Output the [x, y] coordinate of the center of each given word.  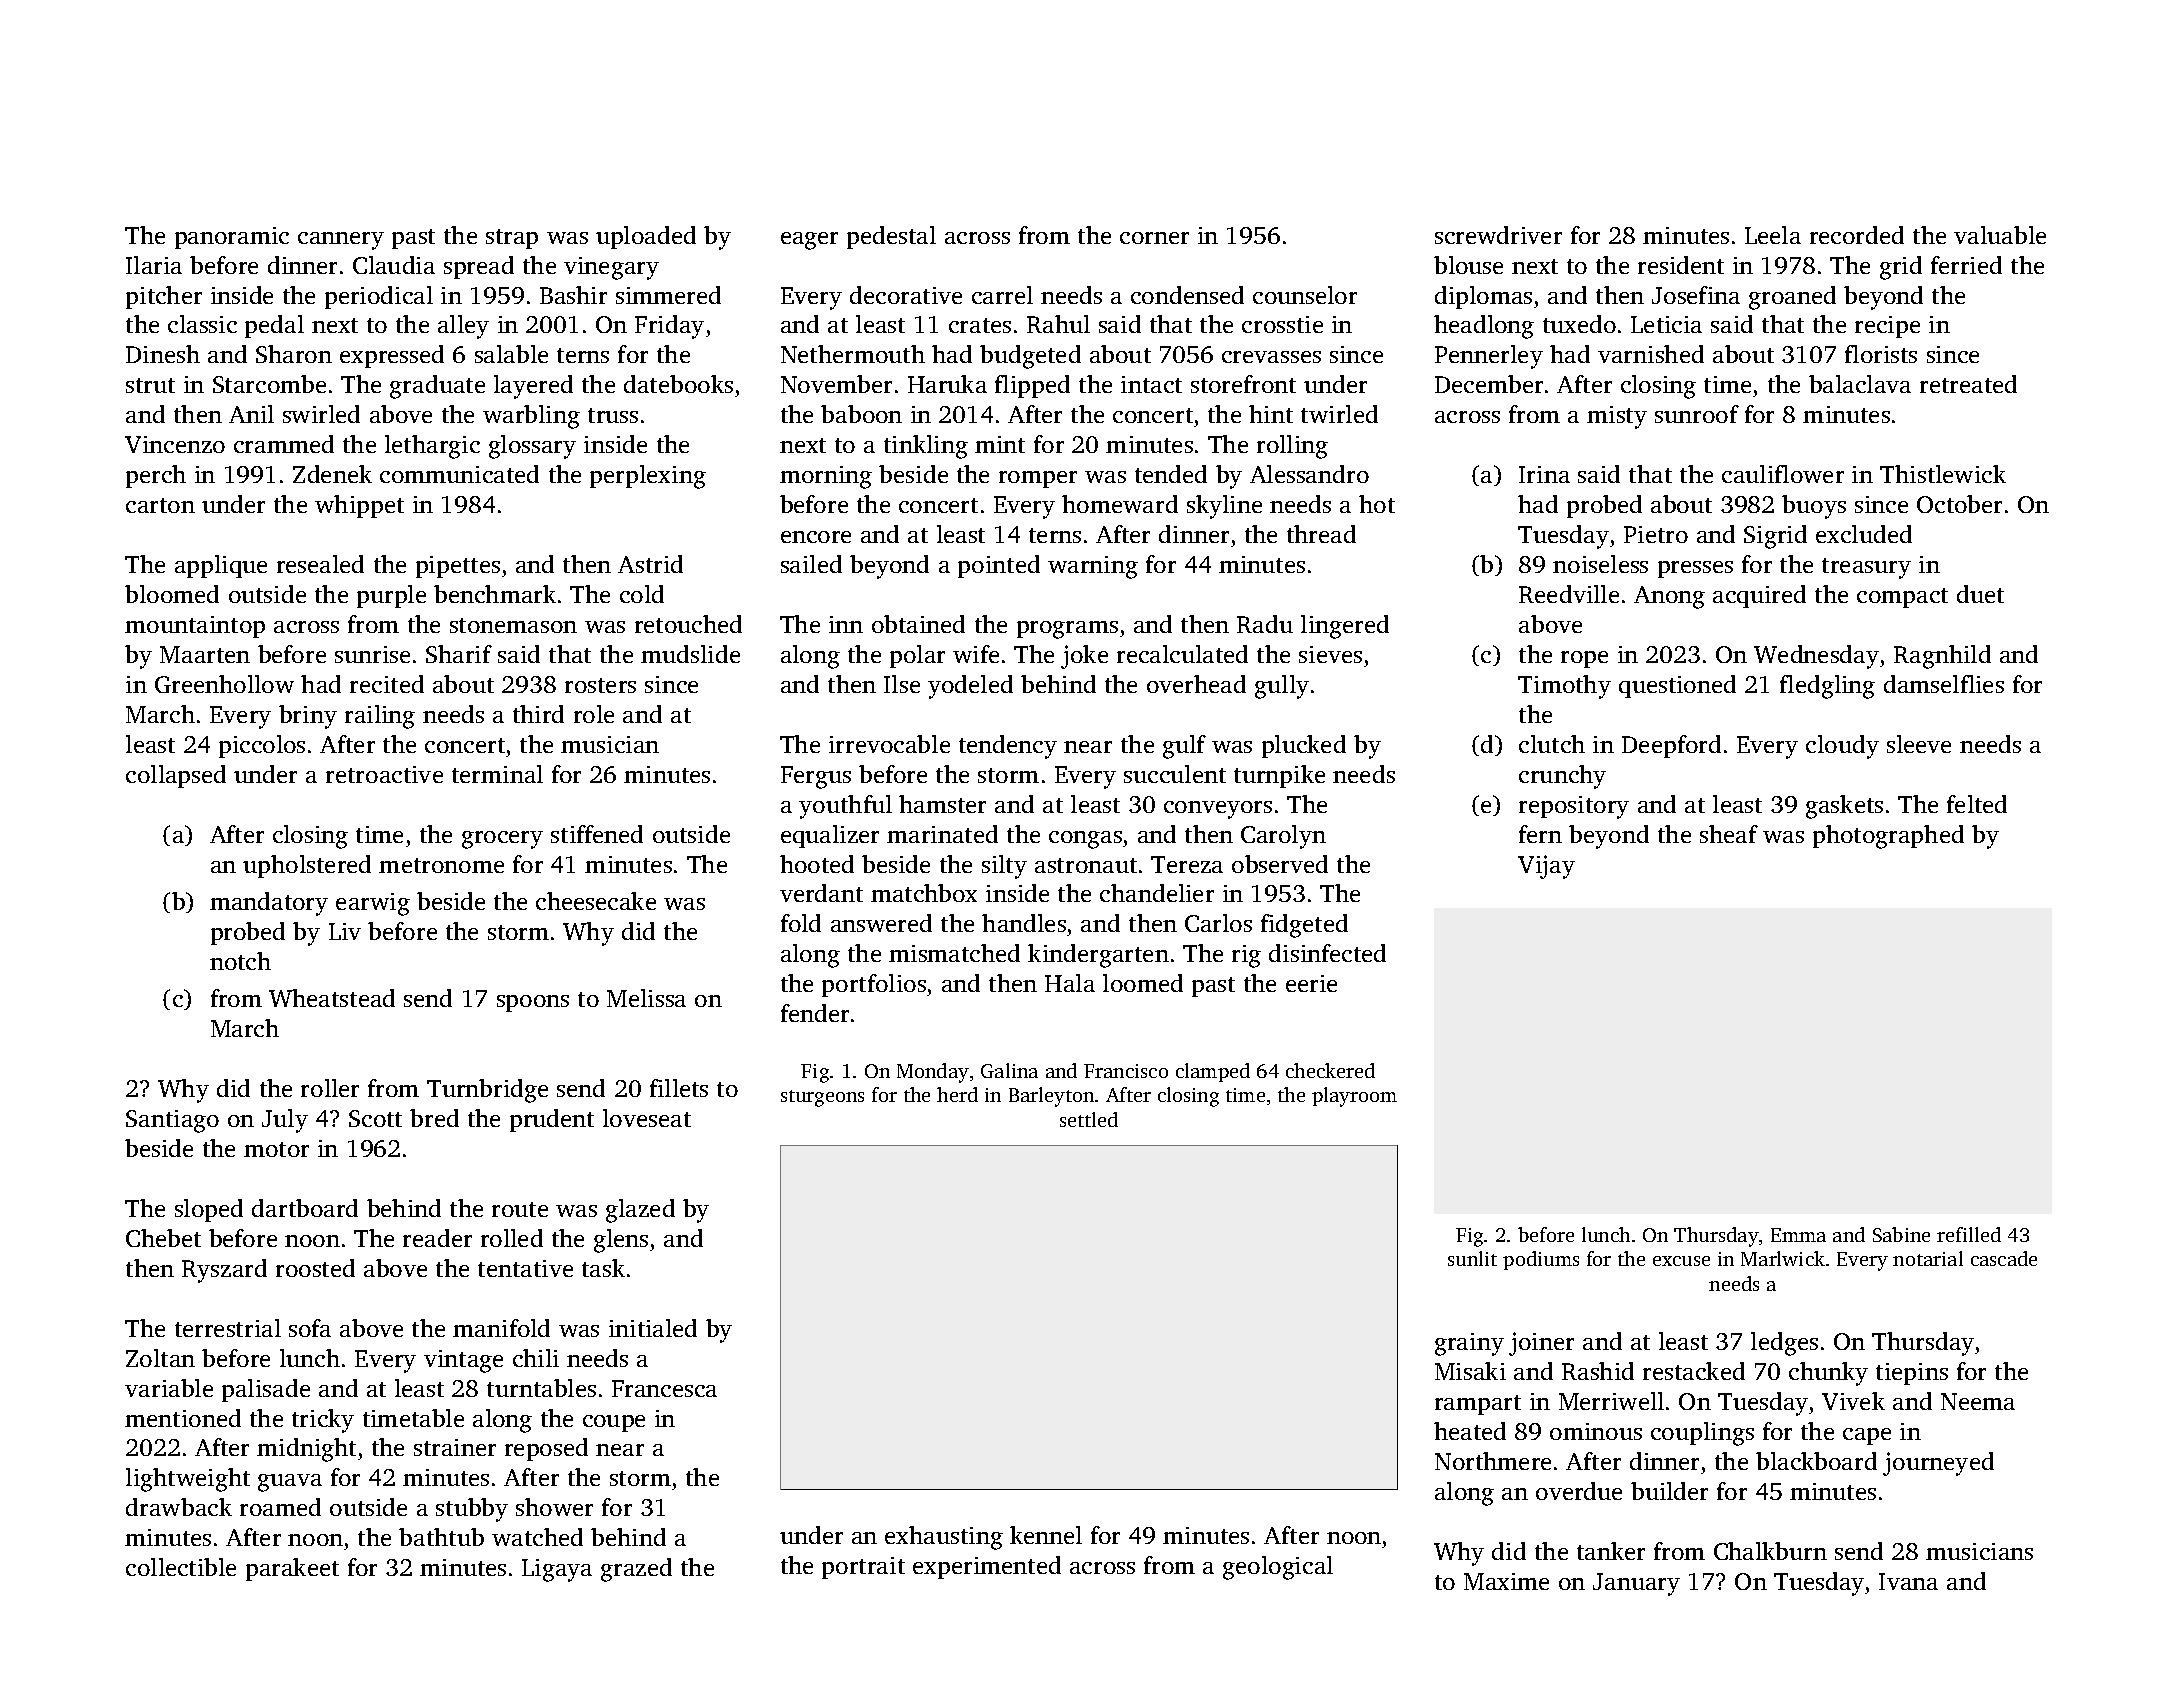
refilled [1969, 1234]
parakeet [292, 1569]
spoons [533, 1003]
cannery [341, 241]
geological [1278, 1568]
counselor [1305, 295]
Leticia [1666, 324]
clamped [1213, 1072]
